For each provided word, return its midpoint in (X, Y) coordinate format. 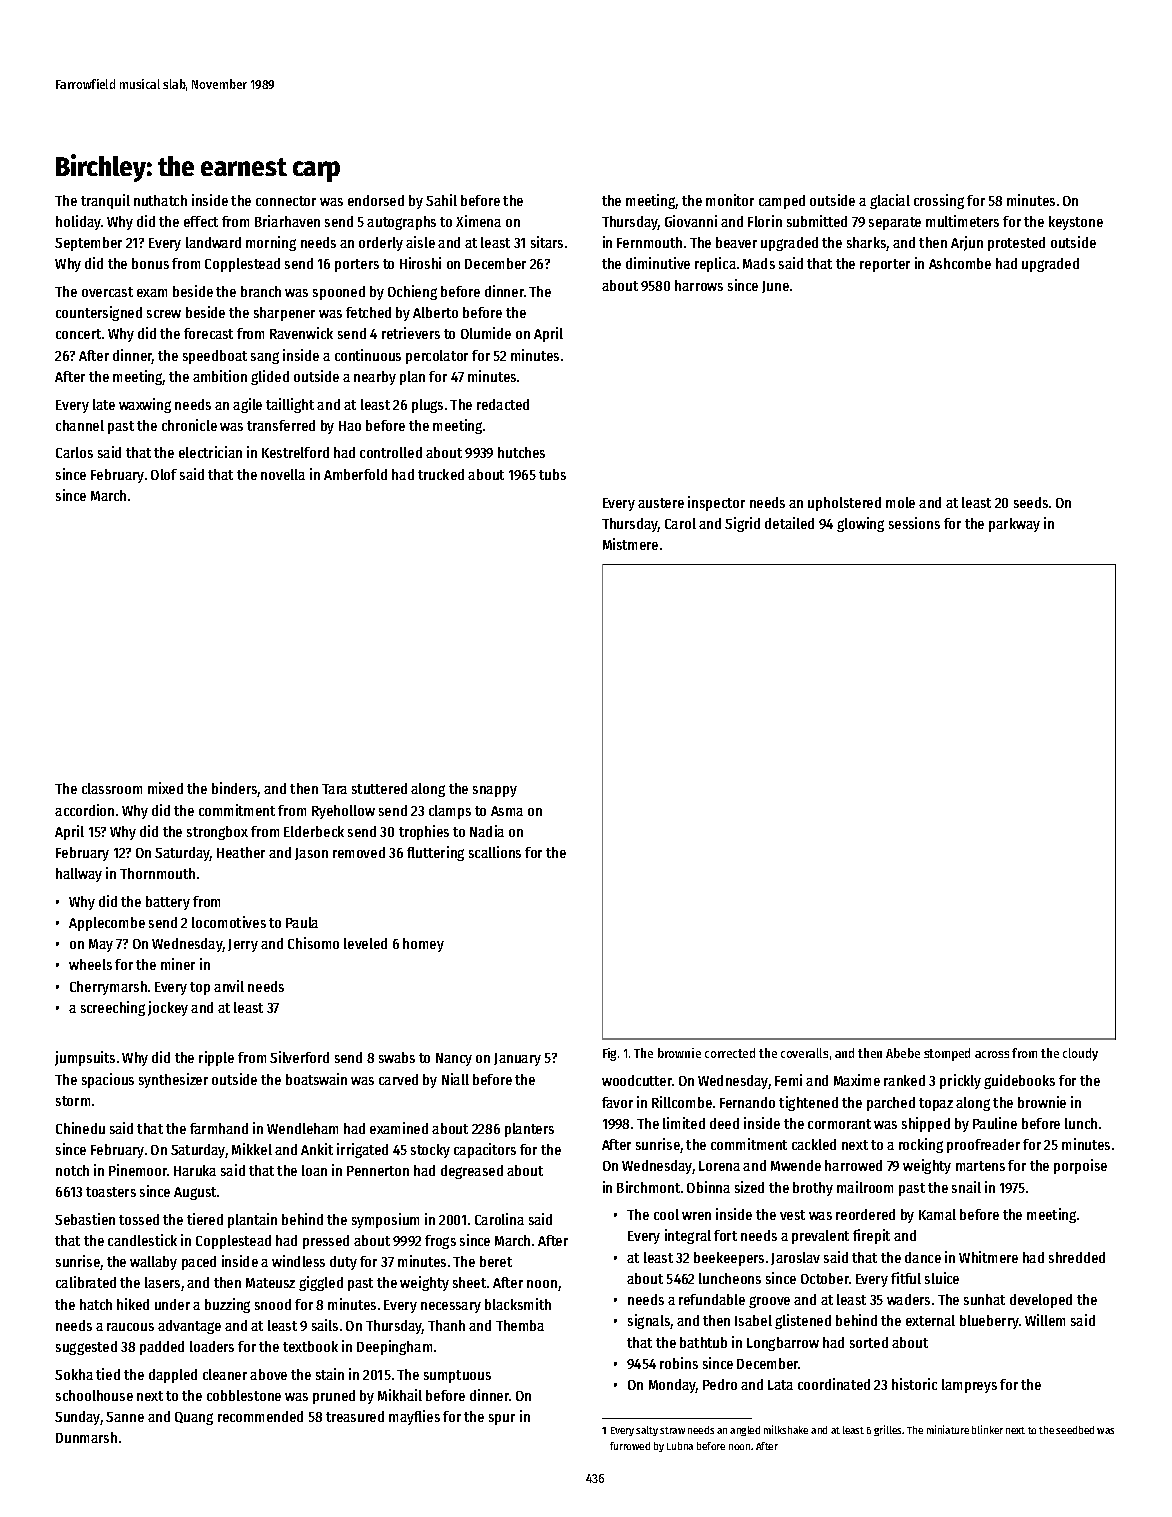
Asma (507, 811)
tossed (139, 1219)
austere (661, 503)
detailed (789, 523)
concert (78, 334)
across (992, 1054)
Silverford (299, 1057)
